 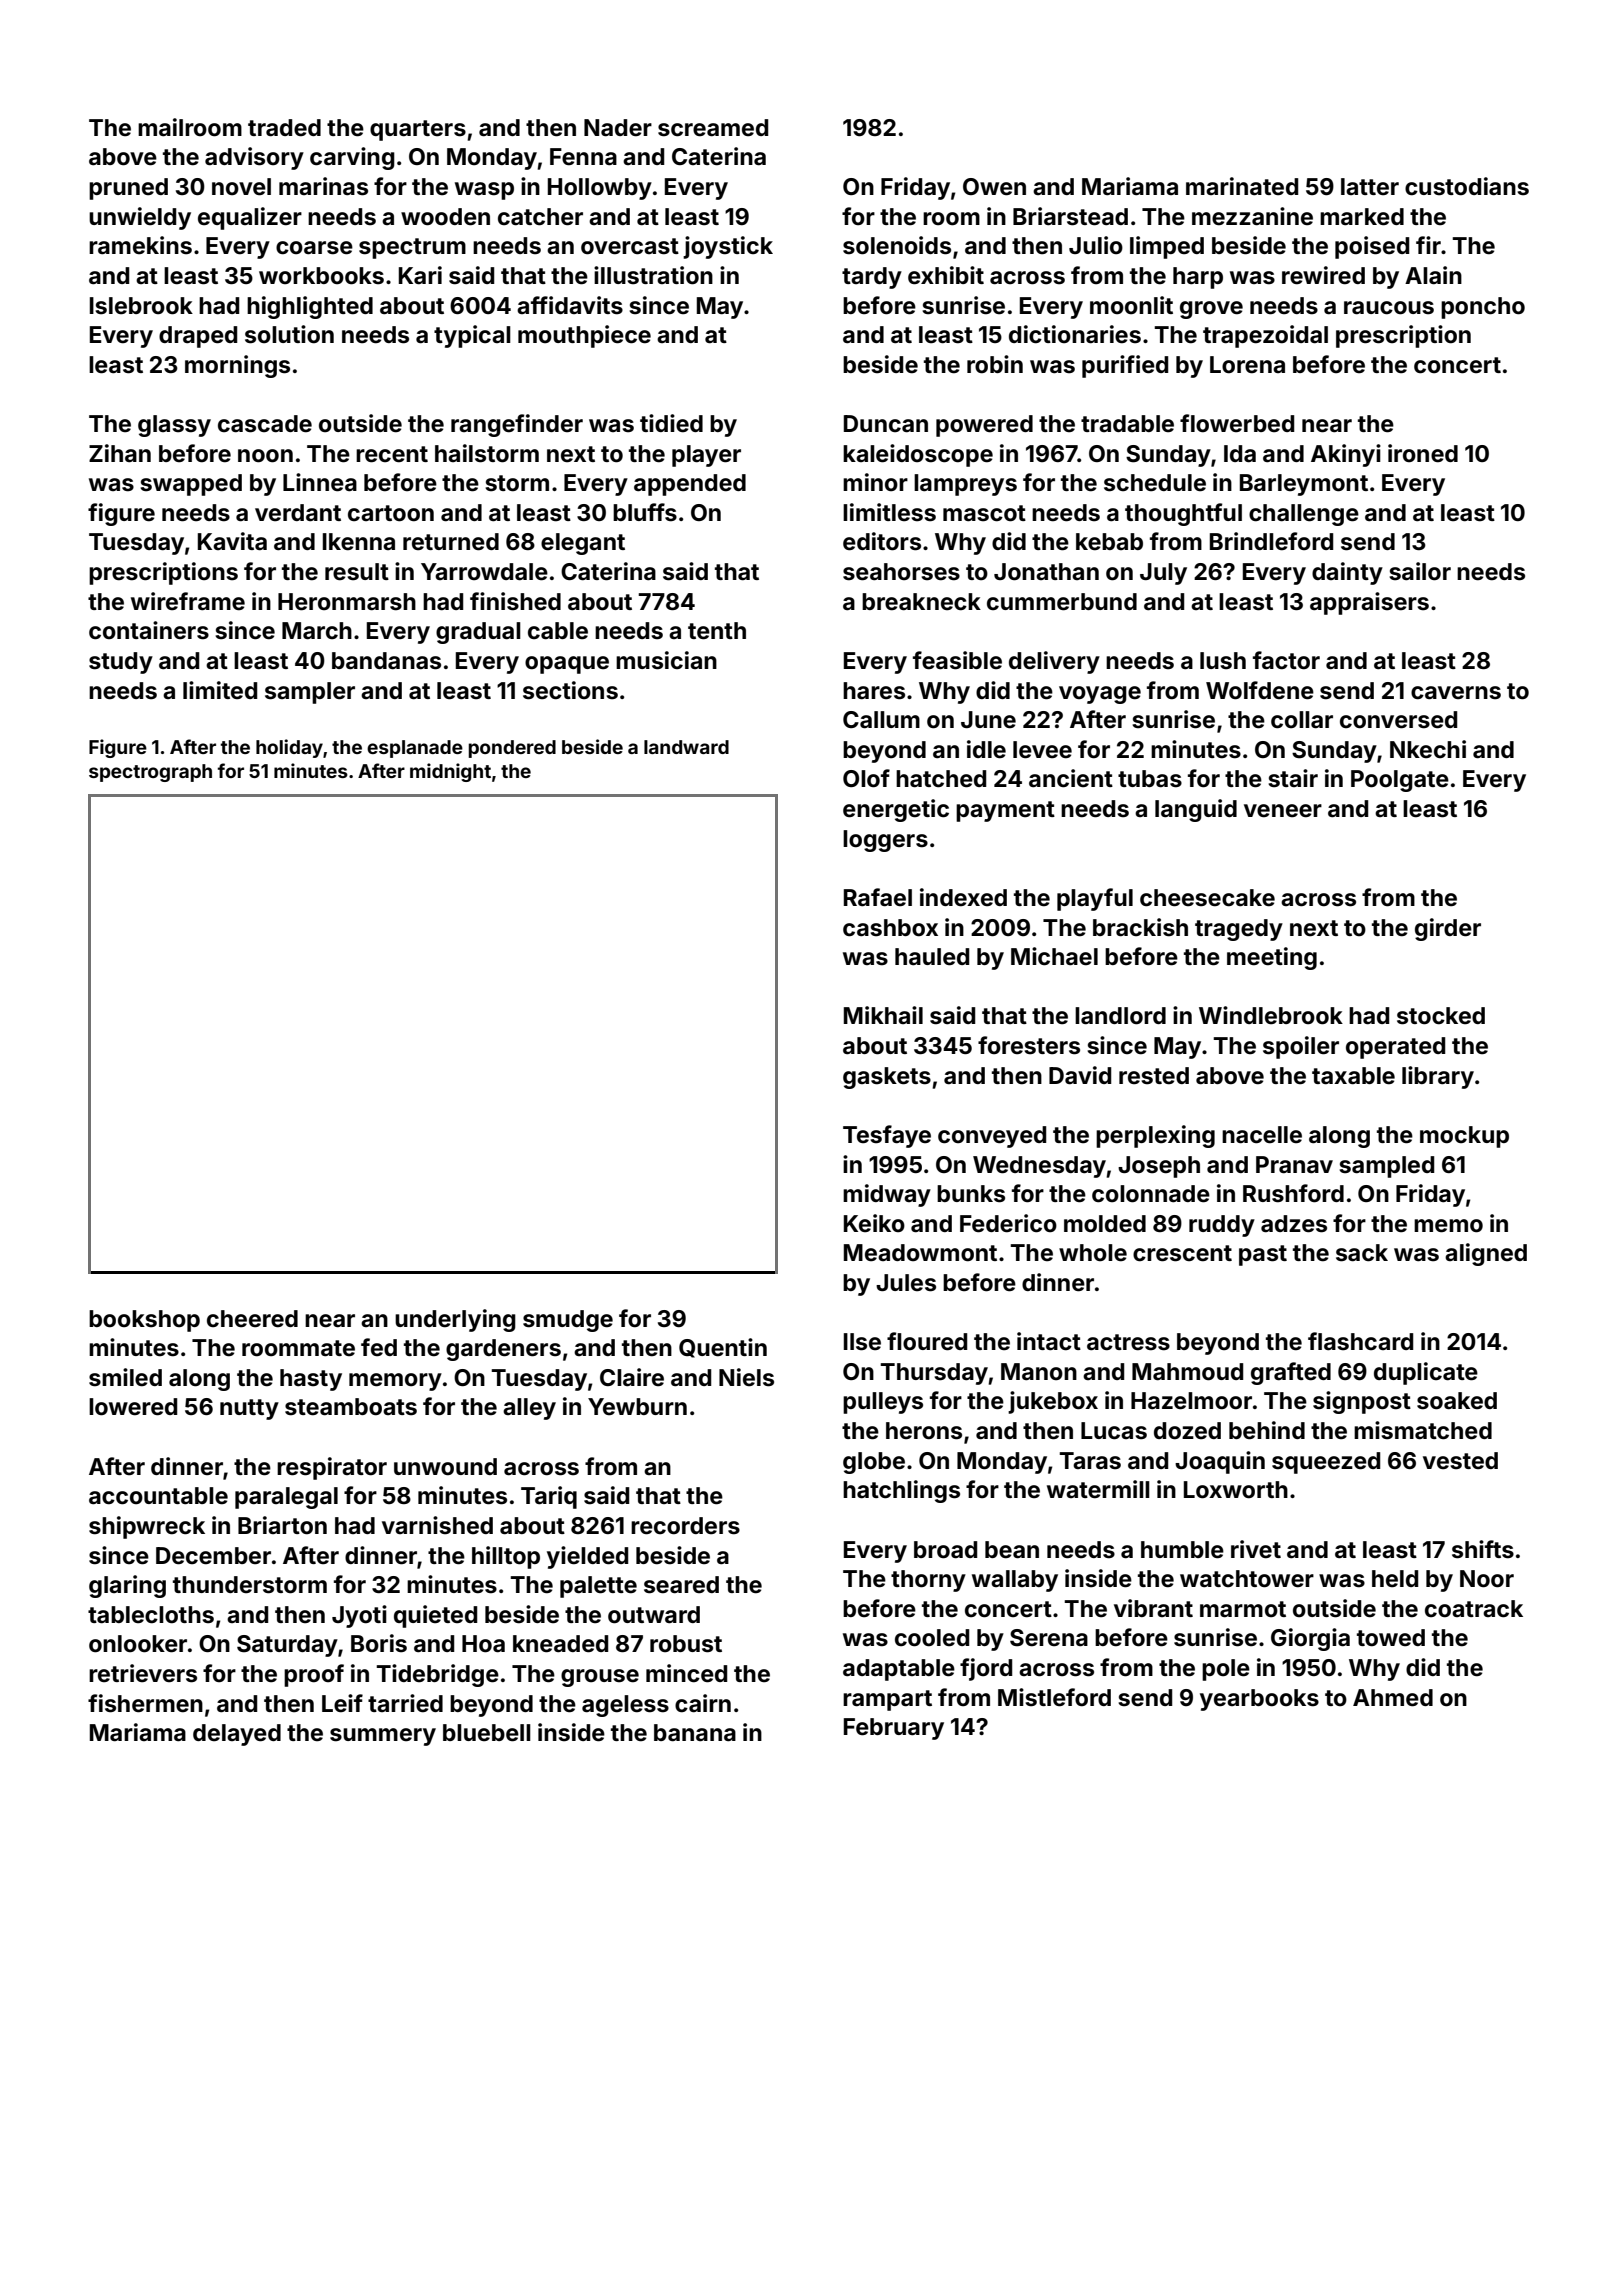 What do you see at coordinates (1464, 1137) in the image?
I see `mockup` at bounding box center [1464, 1137].
